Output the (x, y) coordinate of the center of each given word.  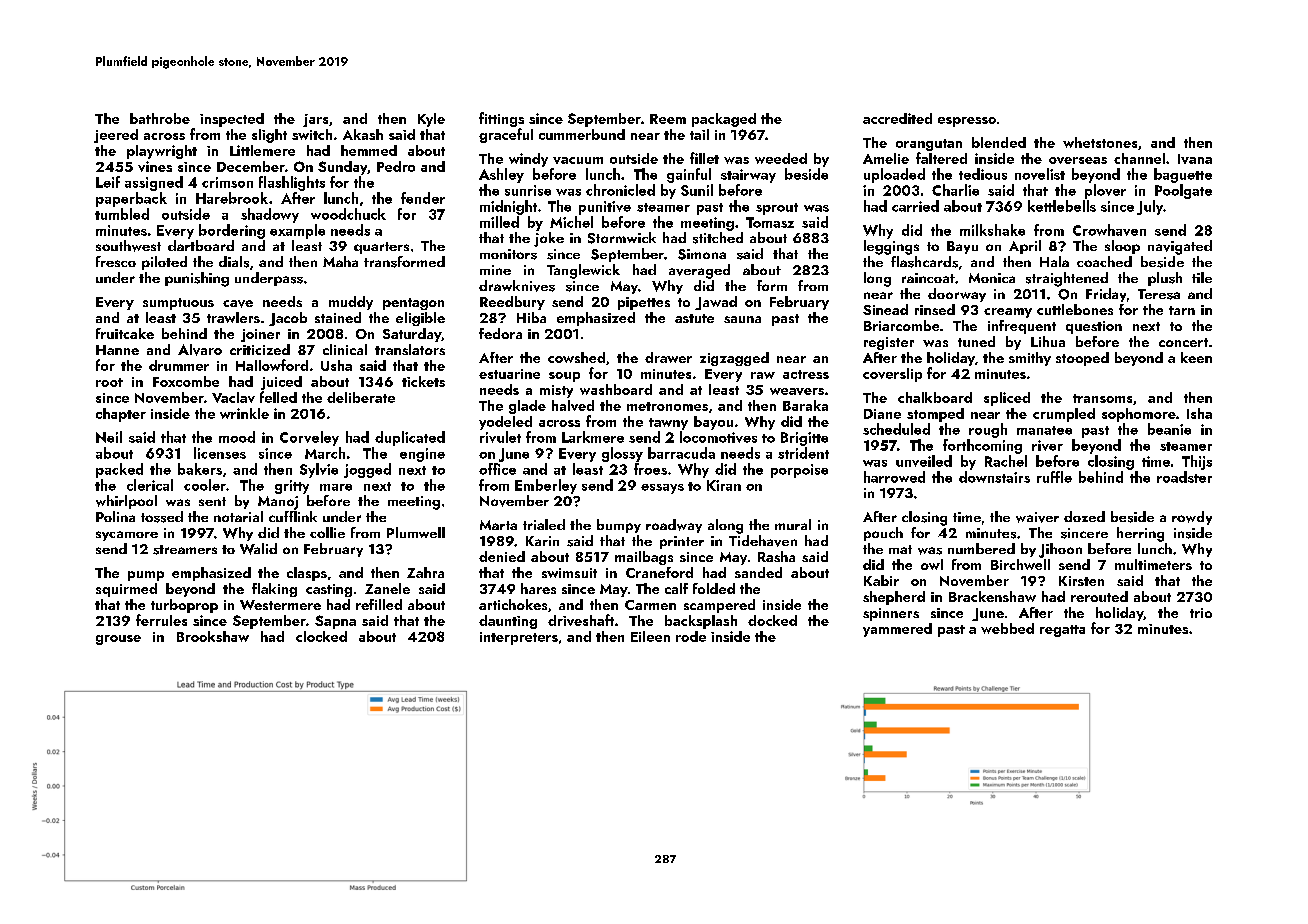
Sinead (885, 309)
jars (315, 120)
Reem (668, 119)
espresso (967, 122)
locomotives (718, 437)
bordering (232, 231)
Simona (702, 254)
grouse (118, 640)
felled (278, 397)
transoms (1102, 398)
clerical (150, 485)
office (497, 469)
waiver (1037, 517)
